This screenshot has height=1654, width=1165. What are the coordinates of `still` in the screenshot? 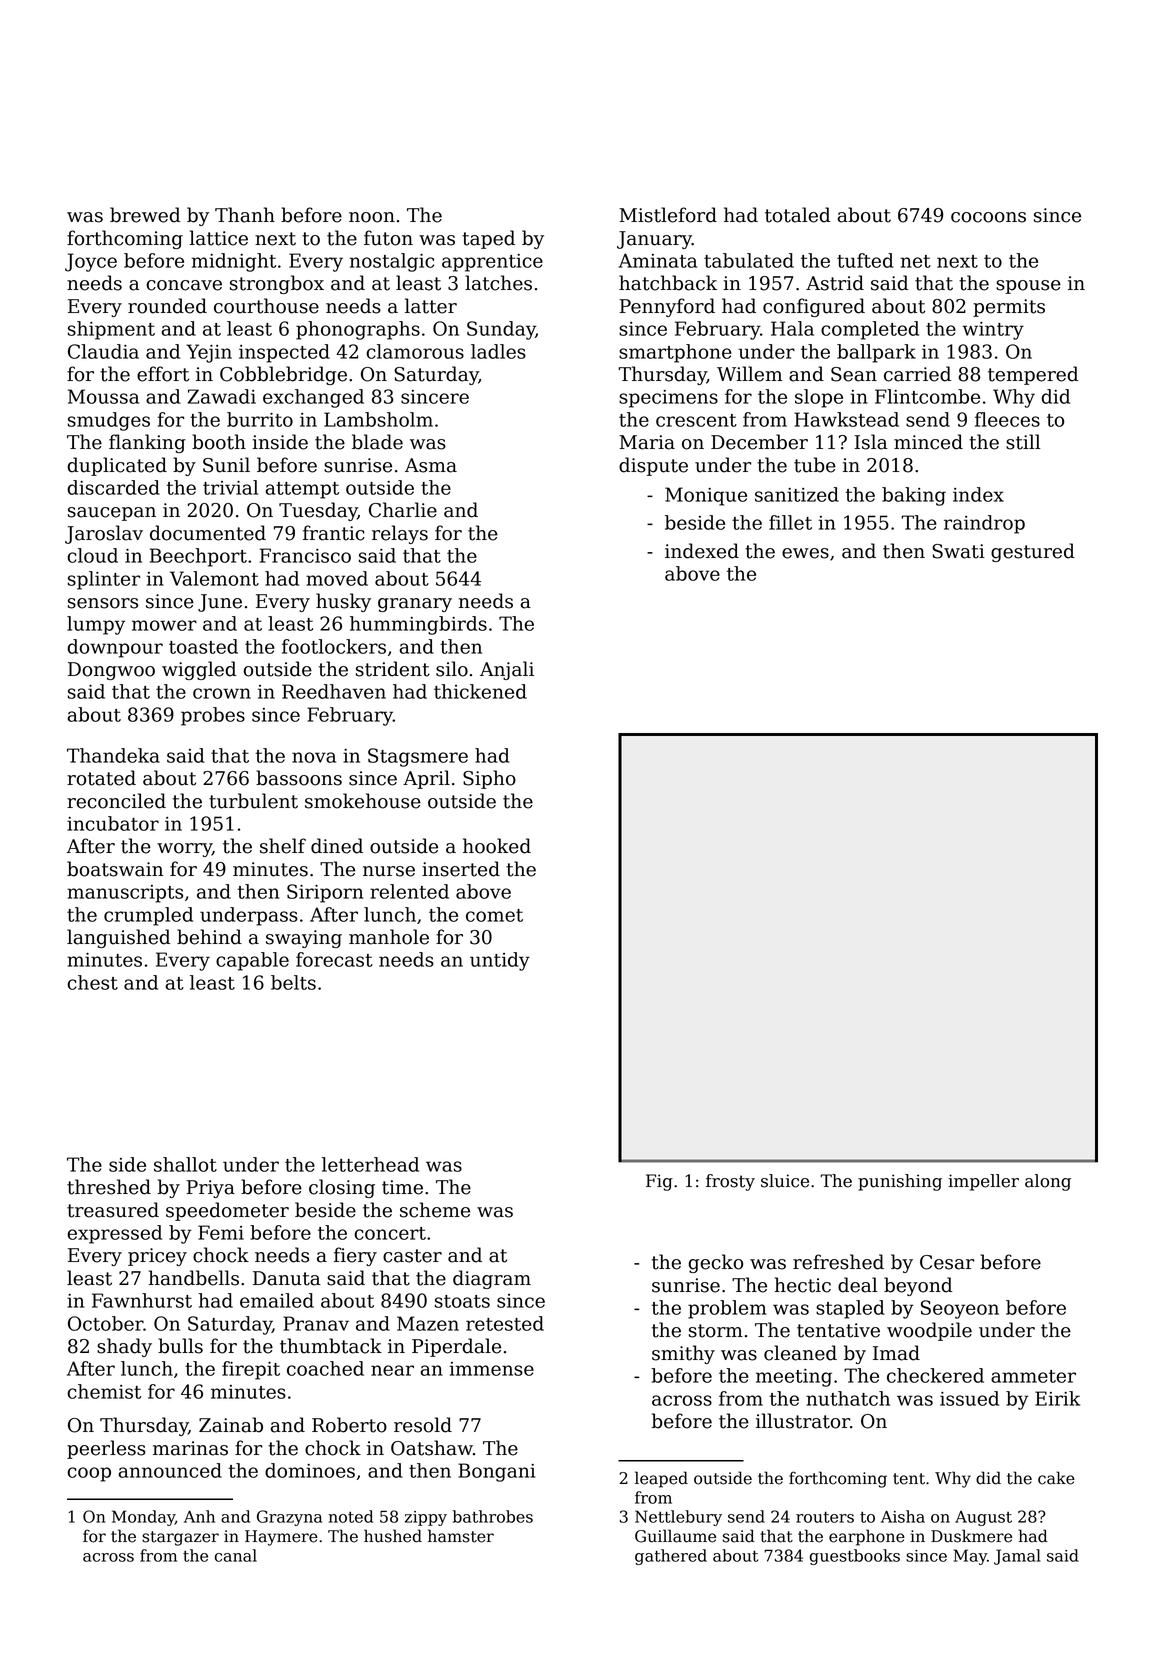 It's located at (1023, 442).
